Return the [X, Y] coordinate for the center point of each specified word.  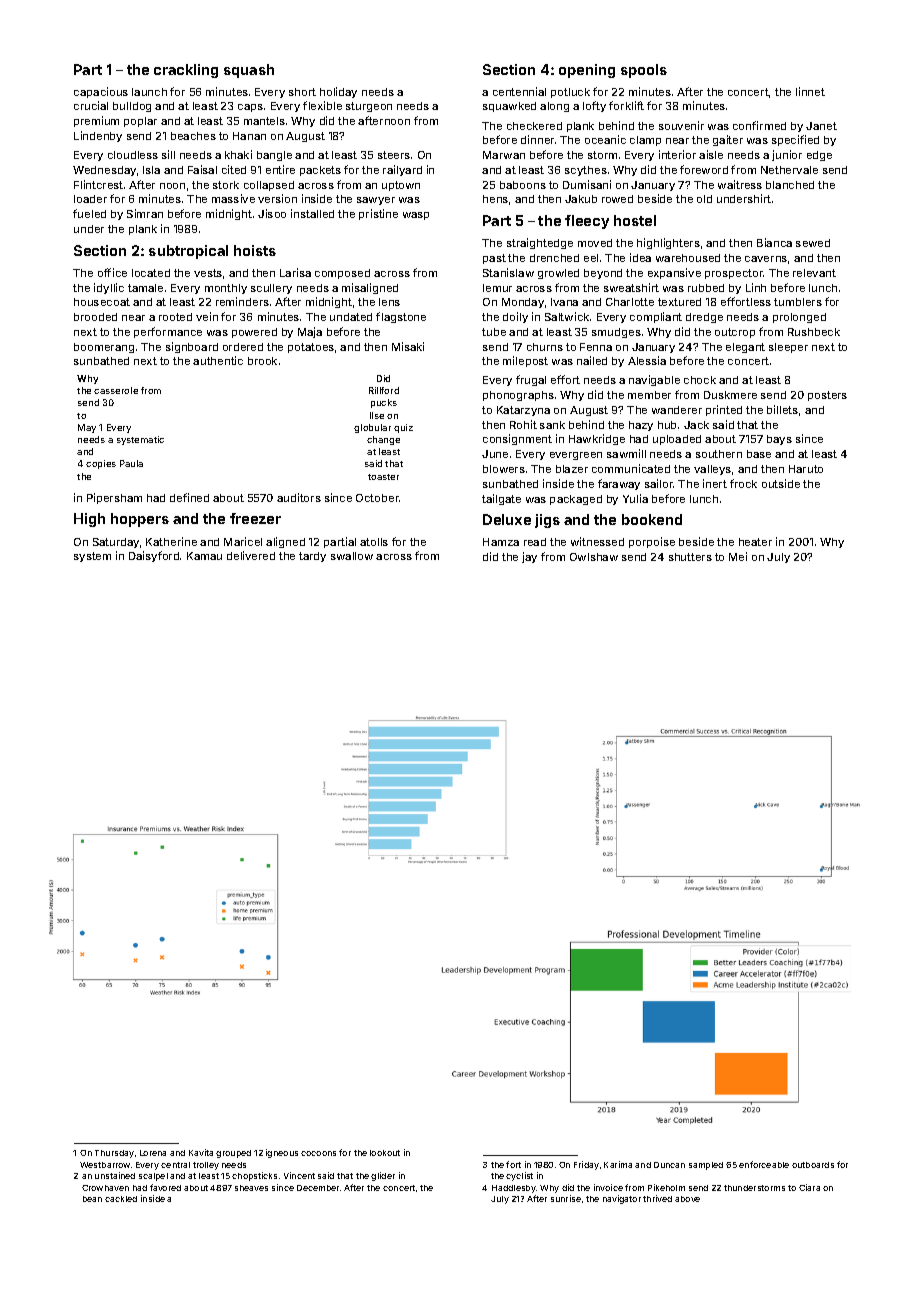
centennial [519, 91]
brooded [95, 317]
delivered [251, 555]
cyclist [519, 1176]
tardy [312, 557]
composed [342, 274]
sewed [813, 243]
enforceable [764, 1164]
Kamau [204, 556]
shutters [690, 557]
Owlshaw [594, 557]
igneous [282, 1153]
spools [644, 71]
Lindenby [98, 136]
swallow [352, 556]
